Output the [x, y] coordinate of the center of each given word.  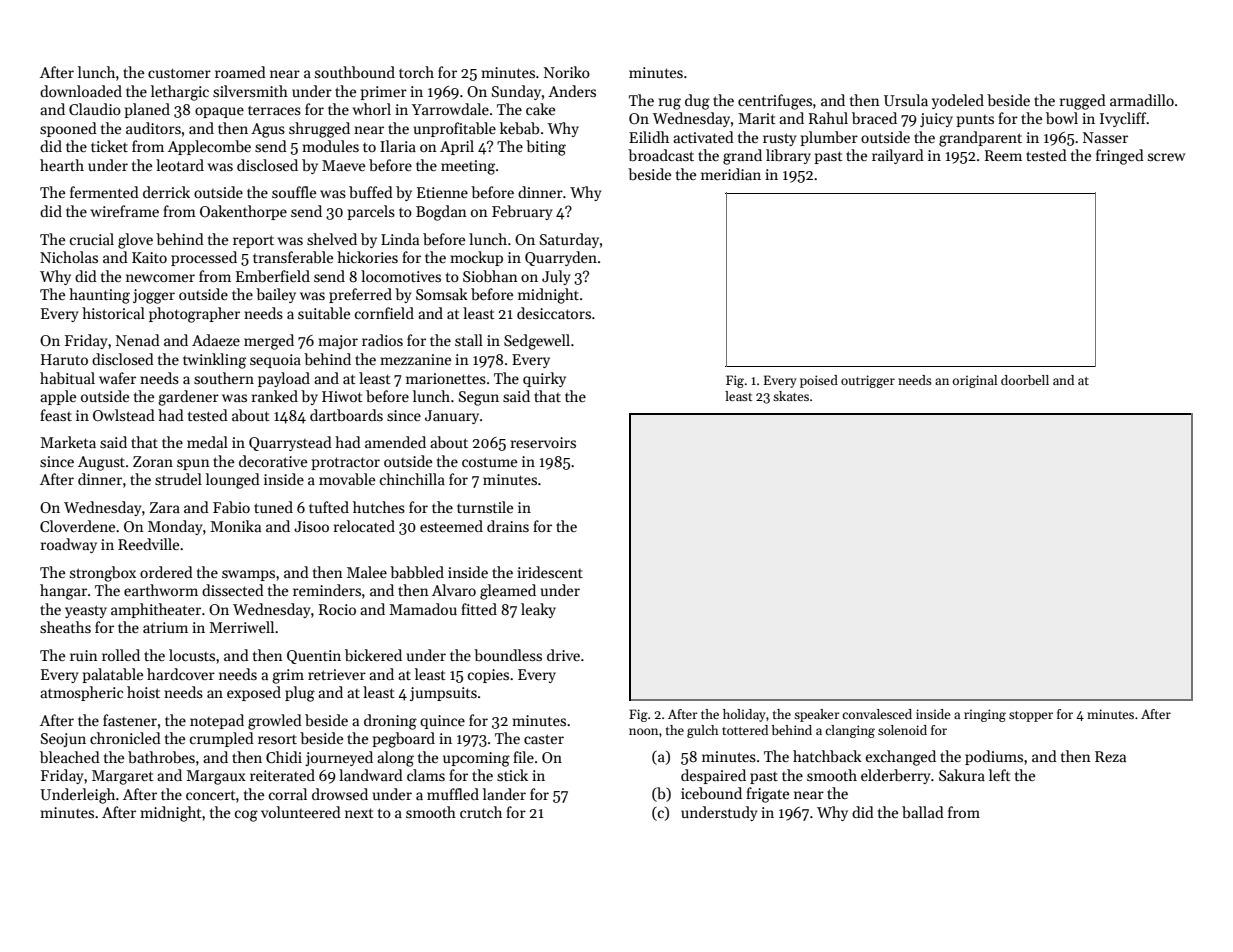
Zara [165, 507]
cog [246, 816]
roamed [240, 72]
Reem [1003, 155]
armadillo [1142, 100]
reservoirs [543, 442]
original [975, 381]
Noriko [567, 72]
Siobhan [490, 276]
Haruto [64, 359]
